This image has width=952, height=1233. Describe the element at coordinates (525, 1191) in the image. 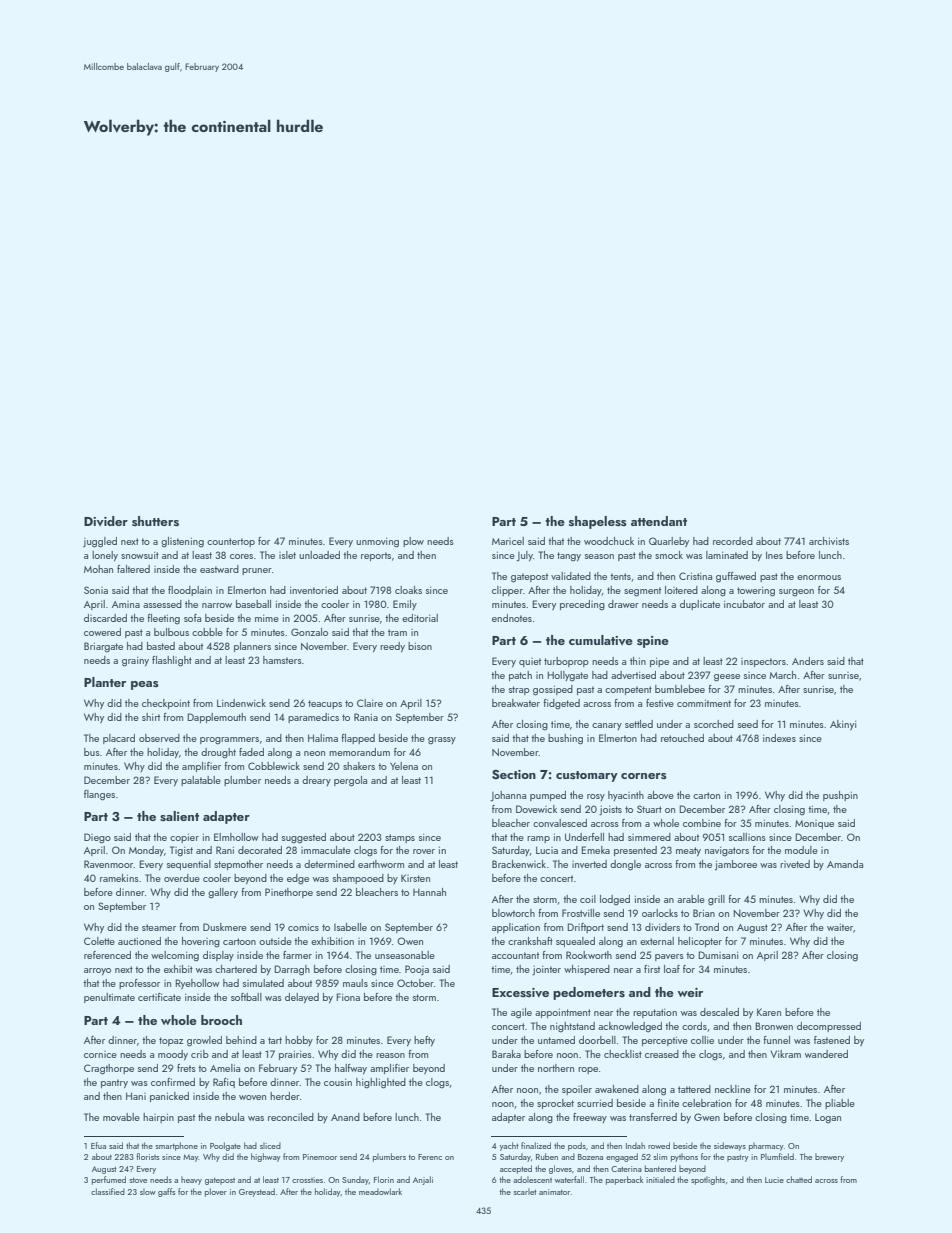

I see `scarlet` at that location.
